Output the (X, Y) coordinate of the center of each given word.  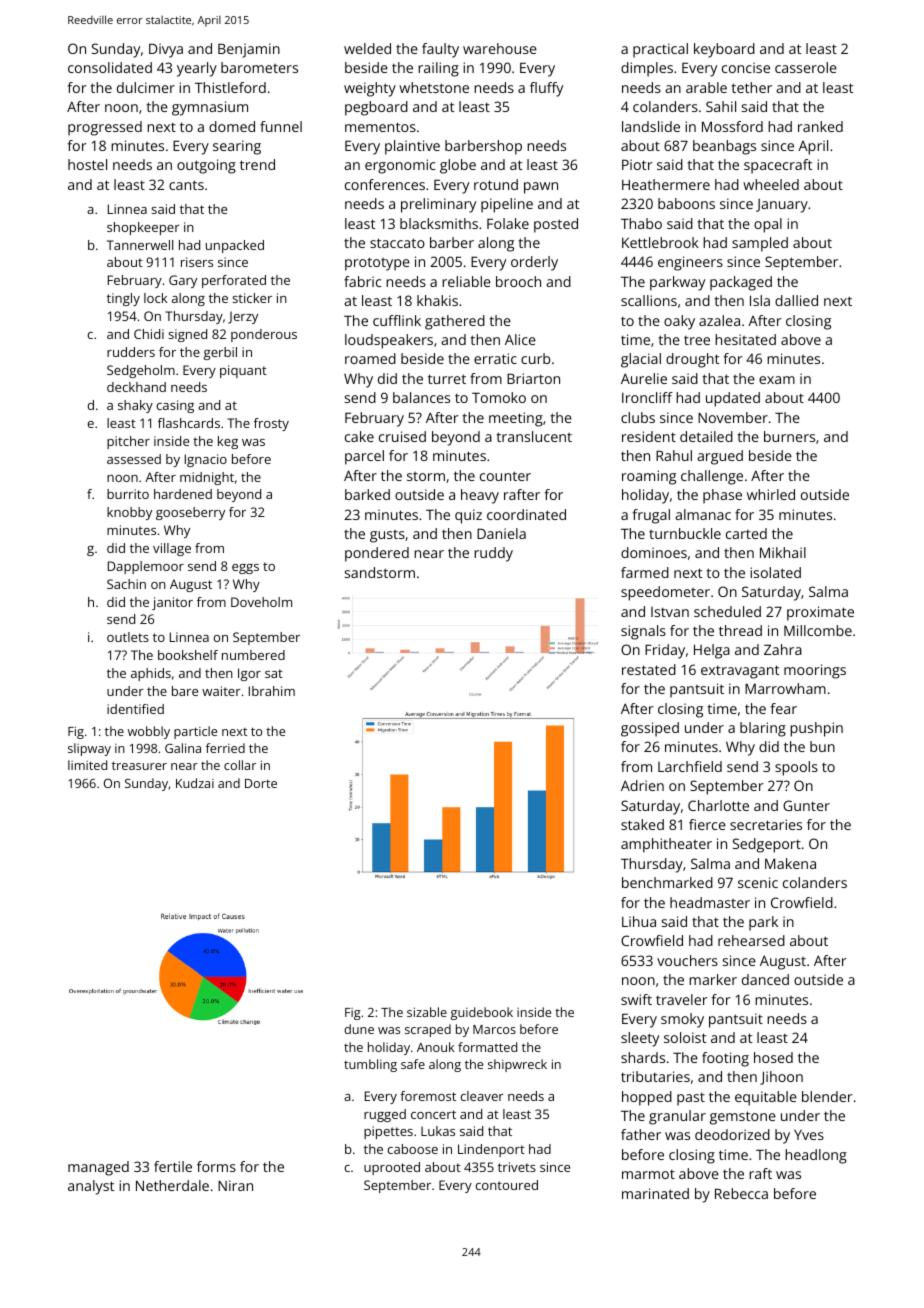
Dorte (261, 783)
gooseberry (190, 513)
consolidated (110, 67)
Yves (809, 1134)
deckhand (136, 387)
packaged (741, 283)
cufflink (397, 320)
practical (660, 50)
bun (822, 746)
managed (98, 1168)
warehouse (500, 48)
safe (413, 1064)
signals (643, 632)
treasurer (139, 765)
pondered (377, 554)
